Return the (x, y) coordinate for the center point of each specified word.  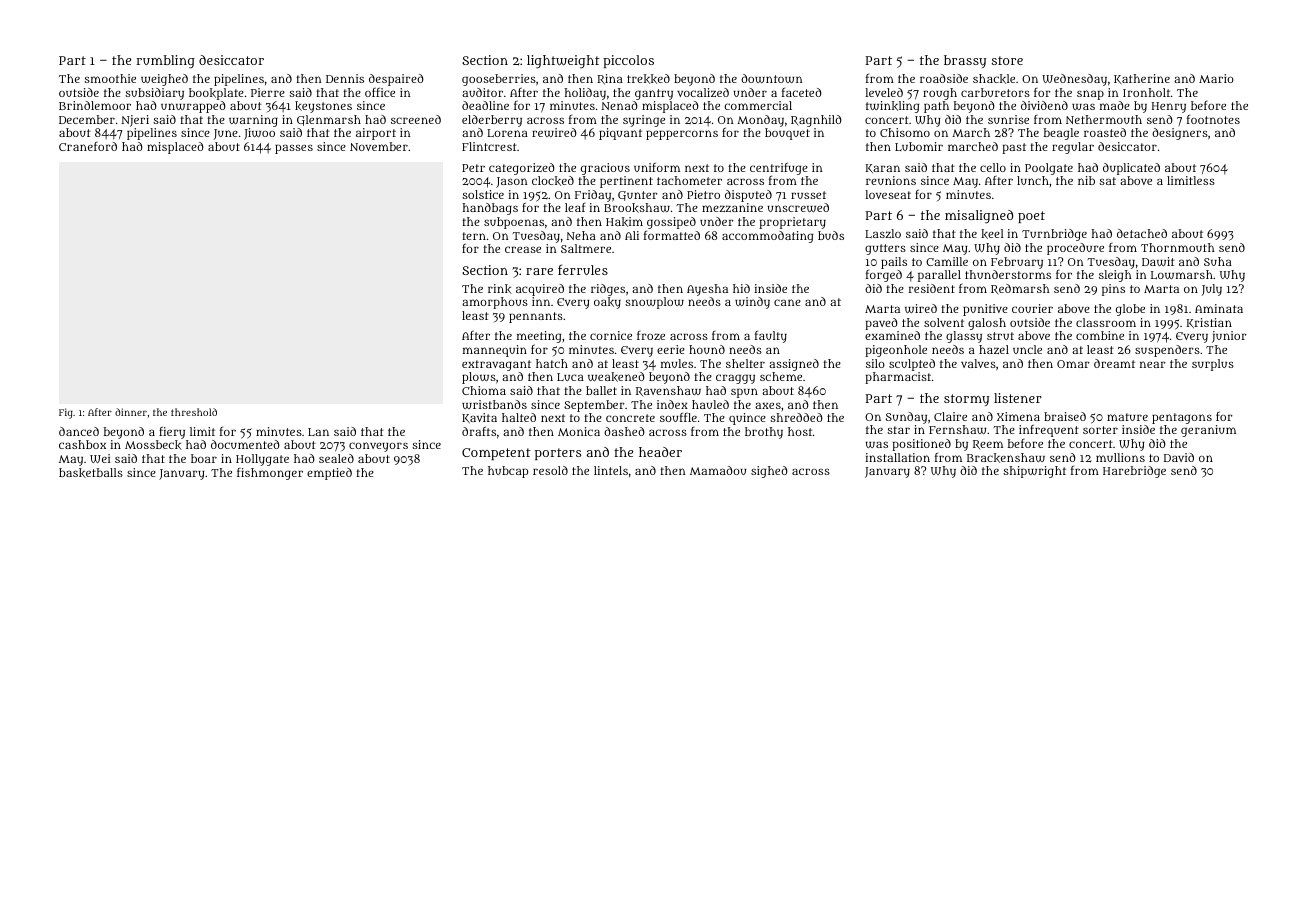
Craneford (88, 146)
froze (651, 335)
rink (500, 289)
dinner (131, 412)
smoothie (110, 78)
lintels (611, 470)
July (1212, 290)
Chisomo (905, 132)
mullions (1120, 457)
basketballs (91, 473)
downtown (771, 78)
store (1007, 60)
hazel (994, 349)
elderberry (492, 121)
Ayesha (707, 290)
